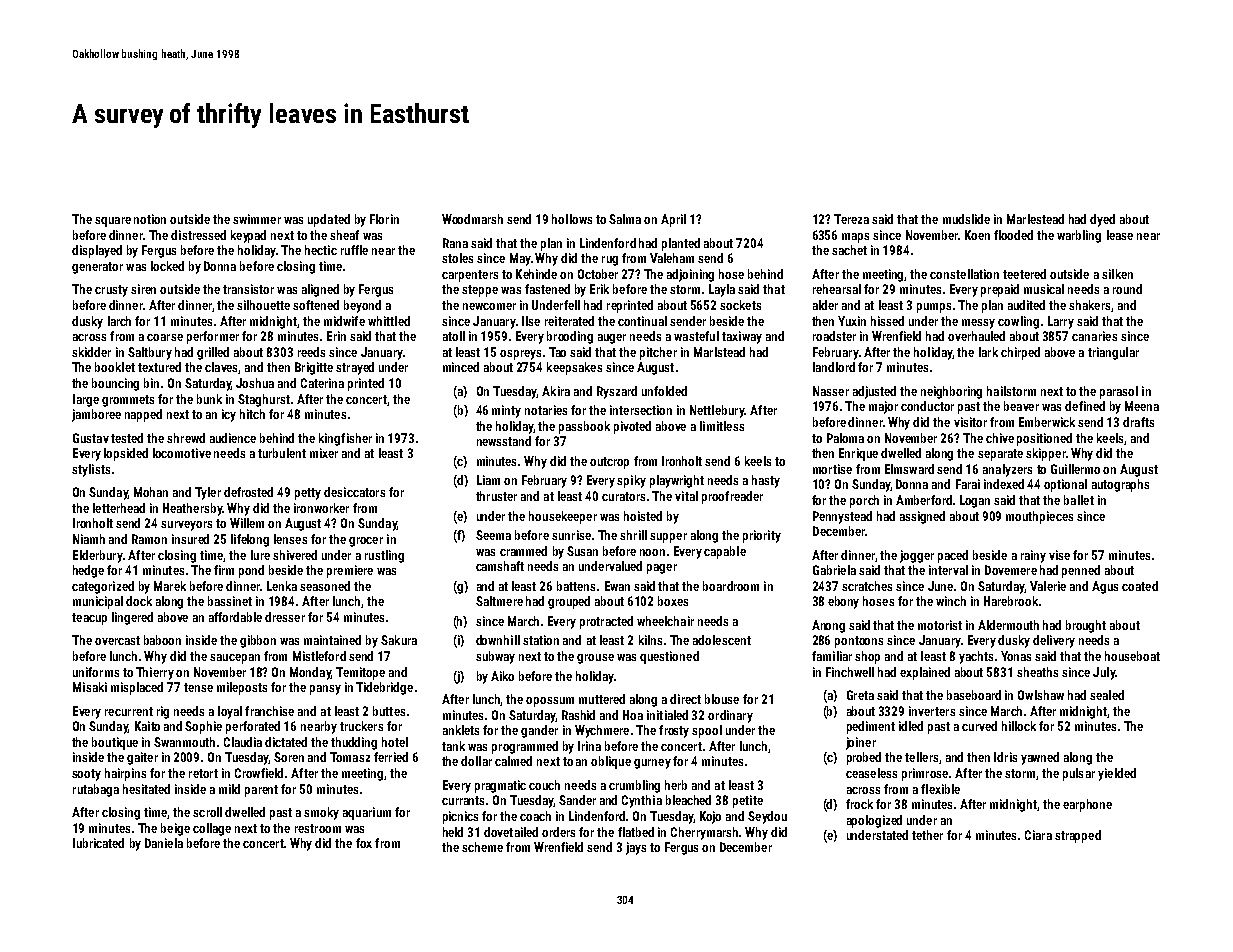 The image size is (1233, 952). What do you see at coordinates (89, 539) in the image?
I see `Niamh` at bounding box center [89, 539].
